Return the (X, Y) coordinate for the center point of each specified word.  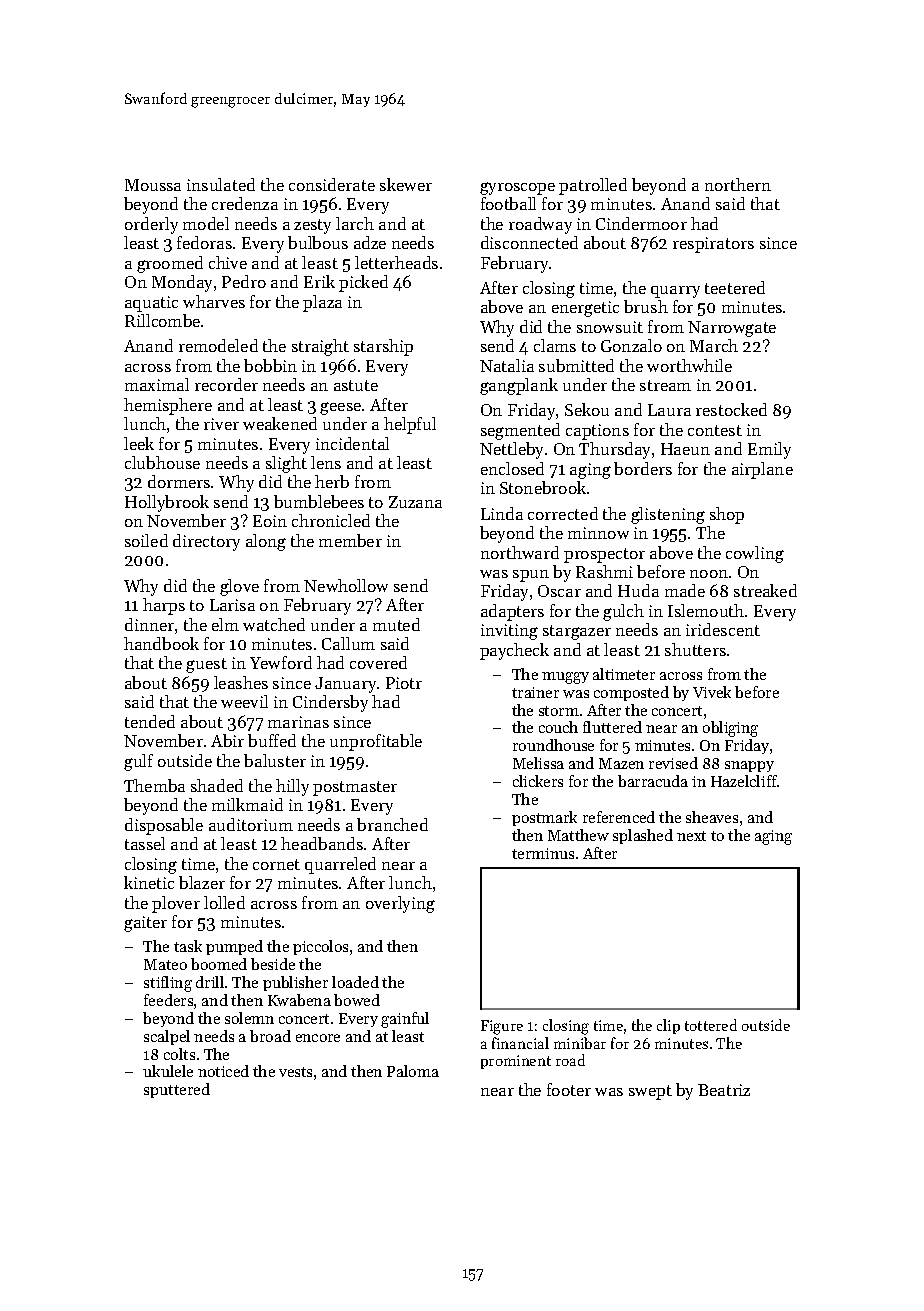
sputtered (177, 1090)
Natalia (507, 365)
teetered (735, 287)
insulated (221, 184)
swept (650, 1092)
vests (295, 1072)
